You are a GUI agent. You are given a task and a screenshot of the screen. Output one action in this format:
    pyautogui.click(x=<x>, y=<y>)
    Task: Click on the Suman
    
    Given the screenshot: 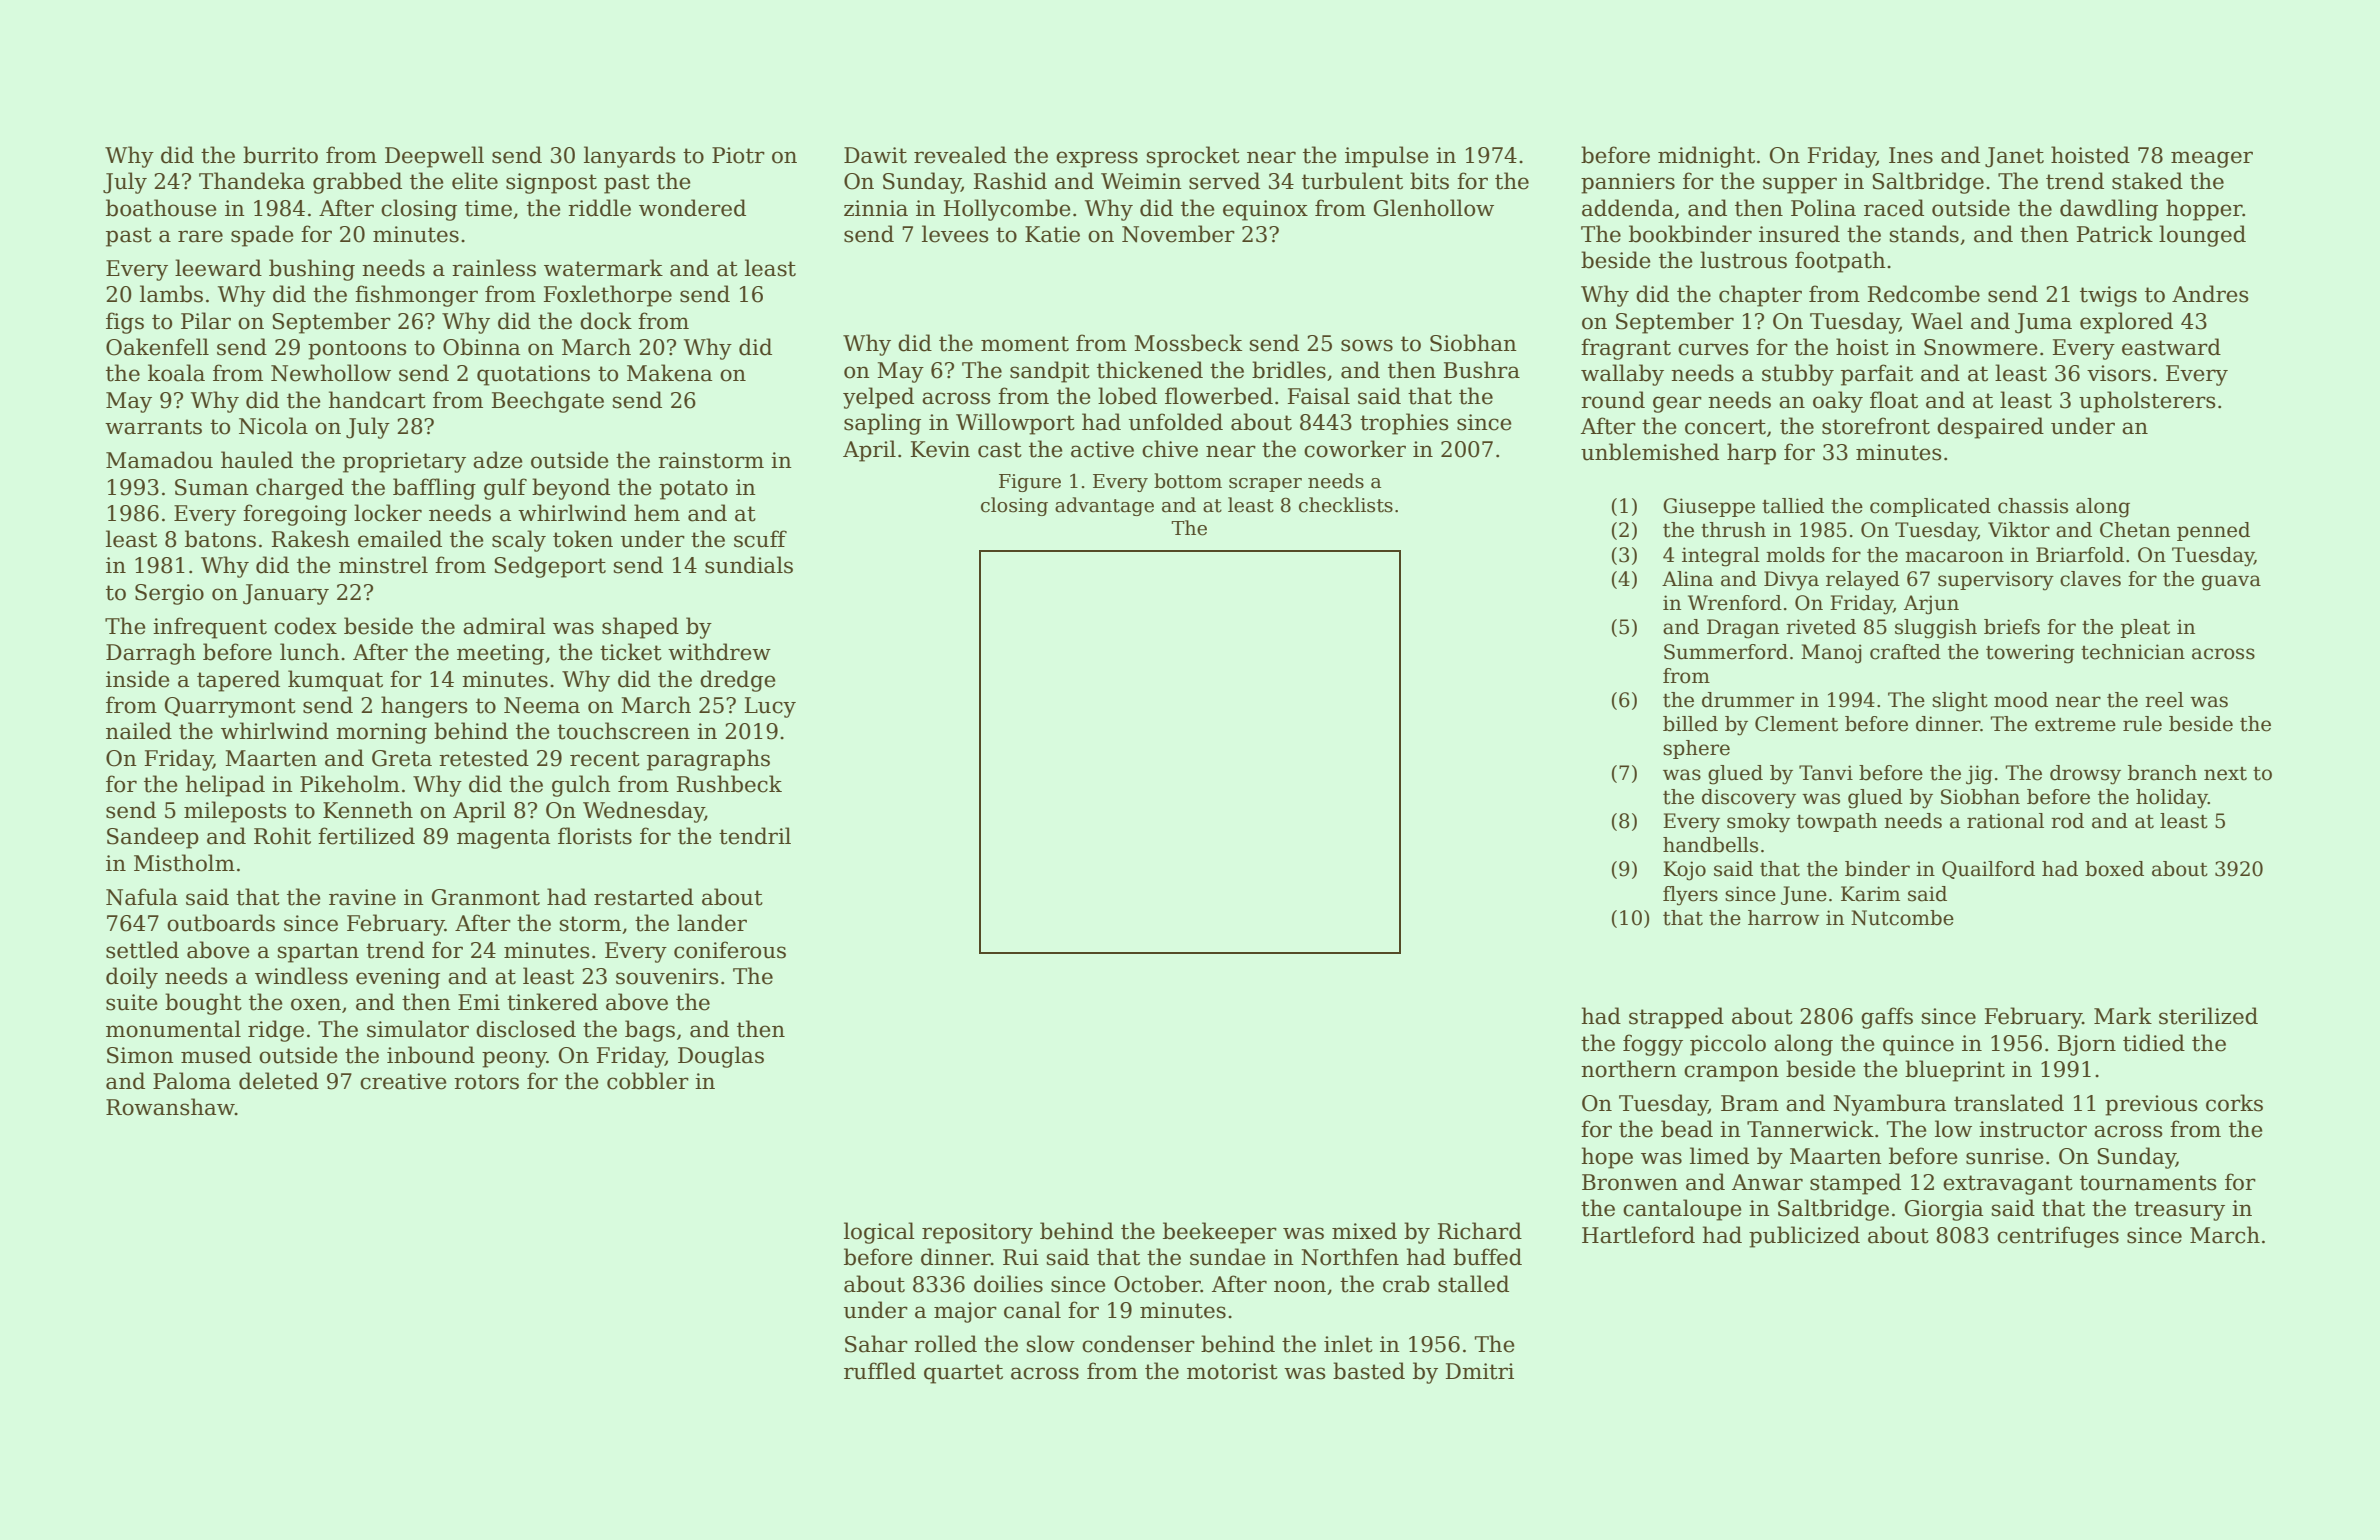 What is the action you would take?
    pyautogui.click(x=212, y=487)
